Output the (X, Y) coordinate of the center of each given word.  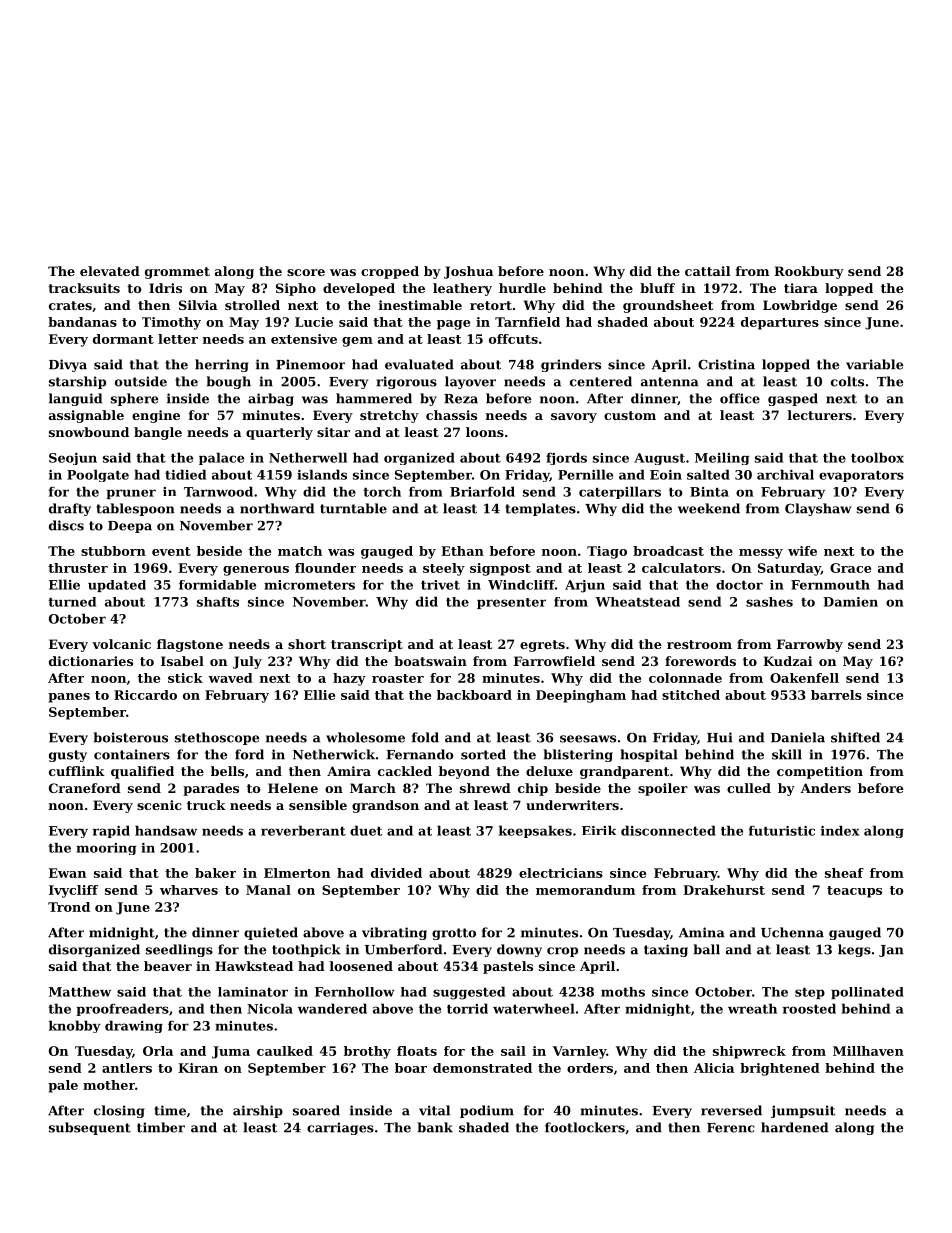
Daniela (798, 737)
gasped (793, 399)
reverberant (303, 830)
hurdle (522, 288)
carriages (340, 1128)
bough (229, 382)
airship (258, 1111)
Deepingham (581, 696)
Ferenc (731, 1128)
